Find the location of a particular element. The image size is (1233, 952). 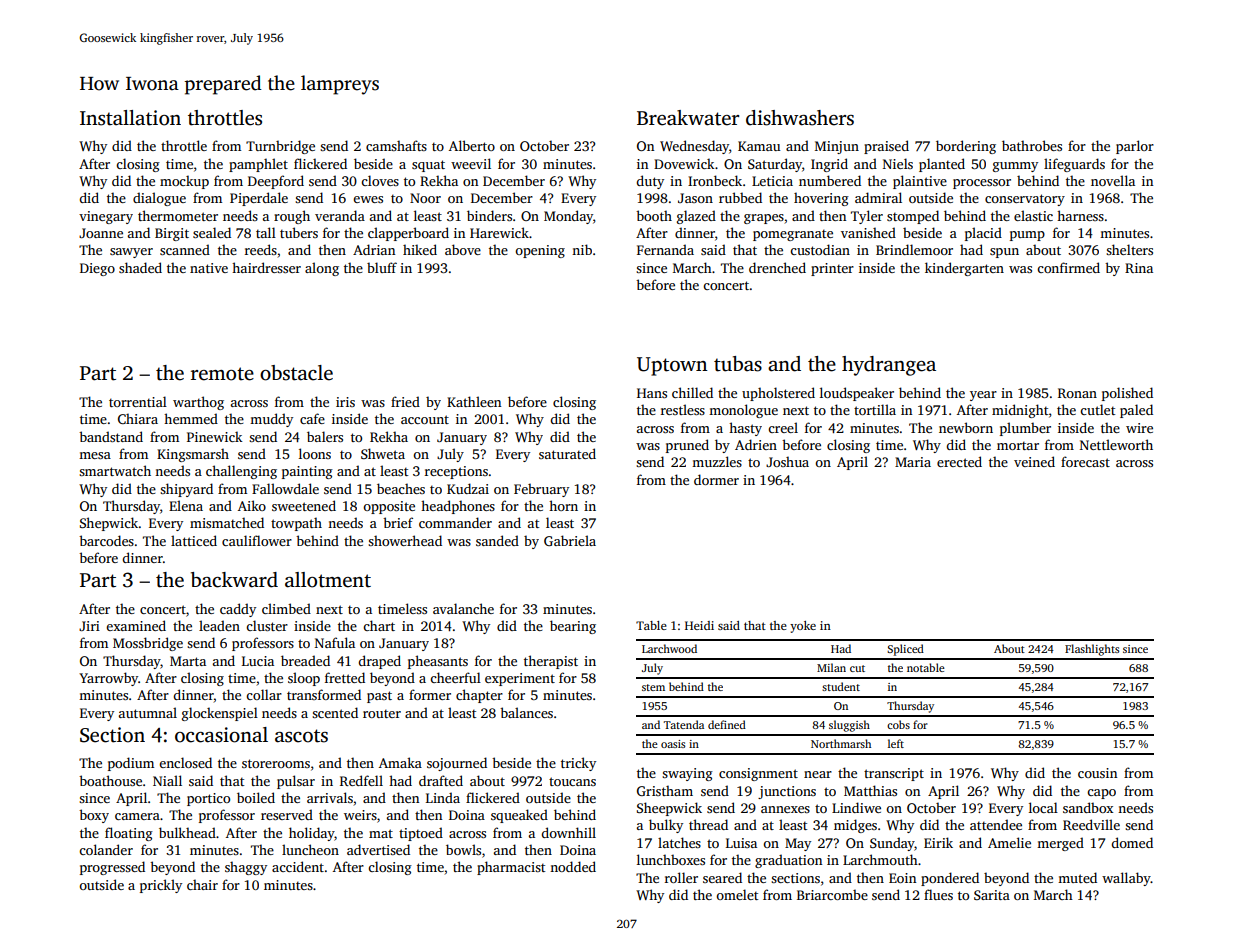

Jiri is located at coordinates (89, 626).
